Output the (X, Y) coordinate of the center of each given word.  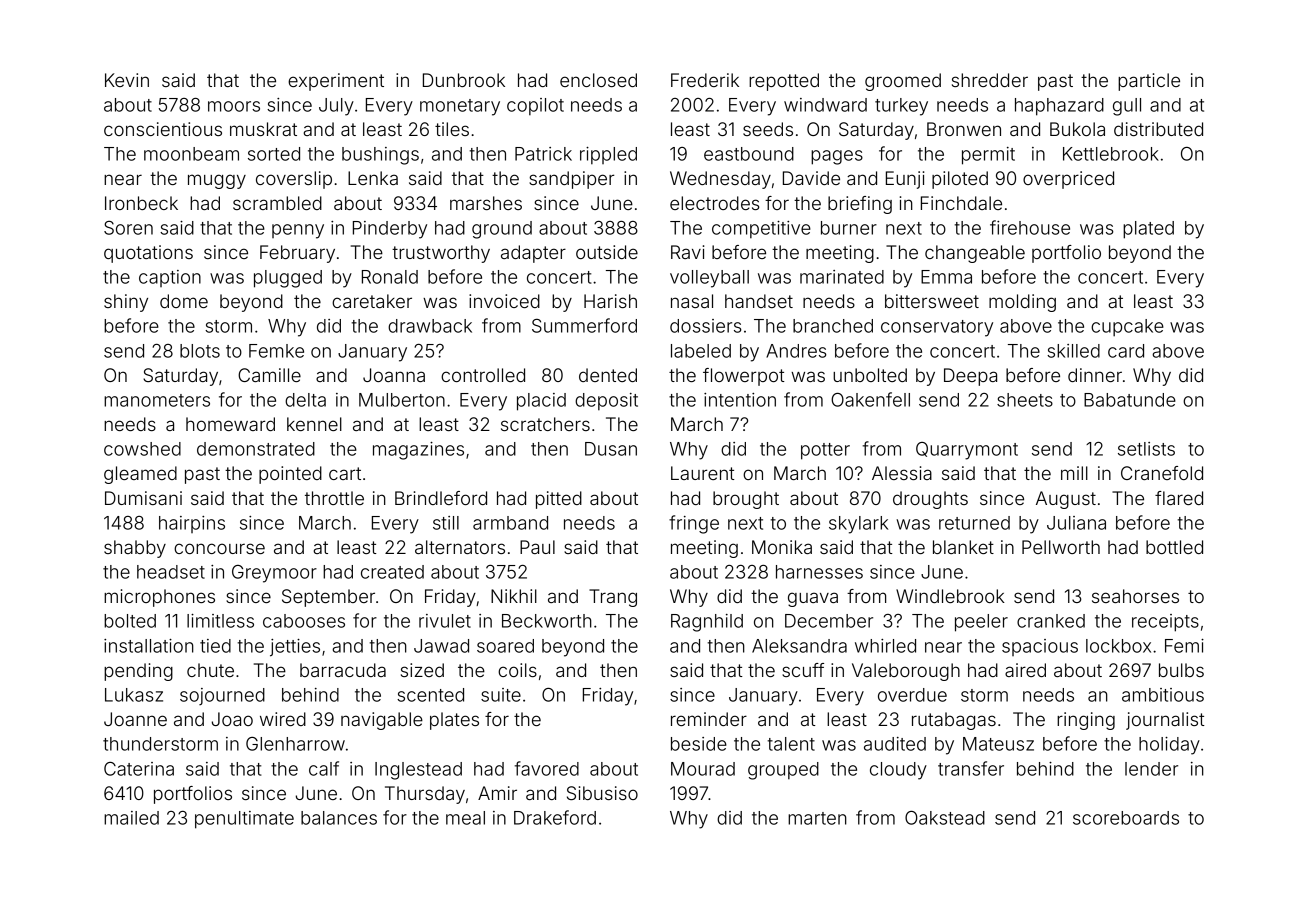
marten (817, 818)
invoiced (504, 301)
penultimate (244, 820)
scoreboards (1126, 818)
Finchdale (961, 203)
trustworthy (441, 254)
